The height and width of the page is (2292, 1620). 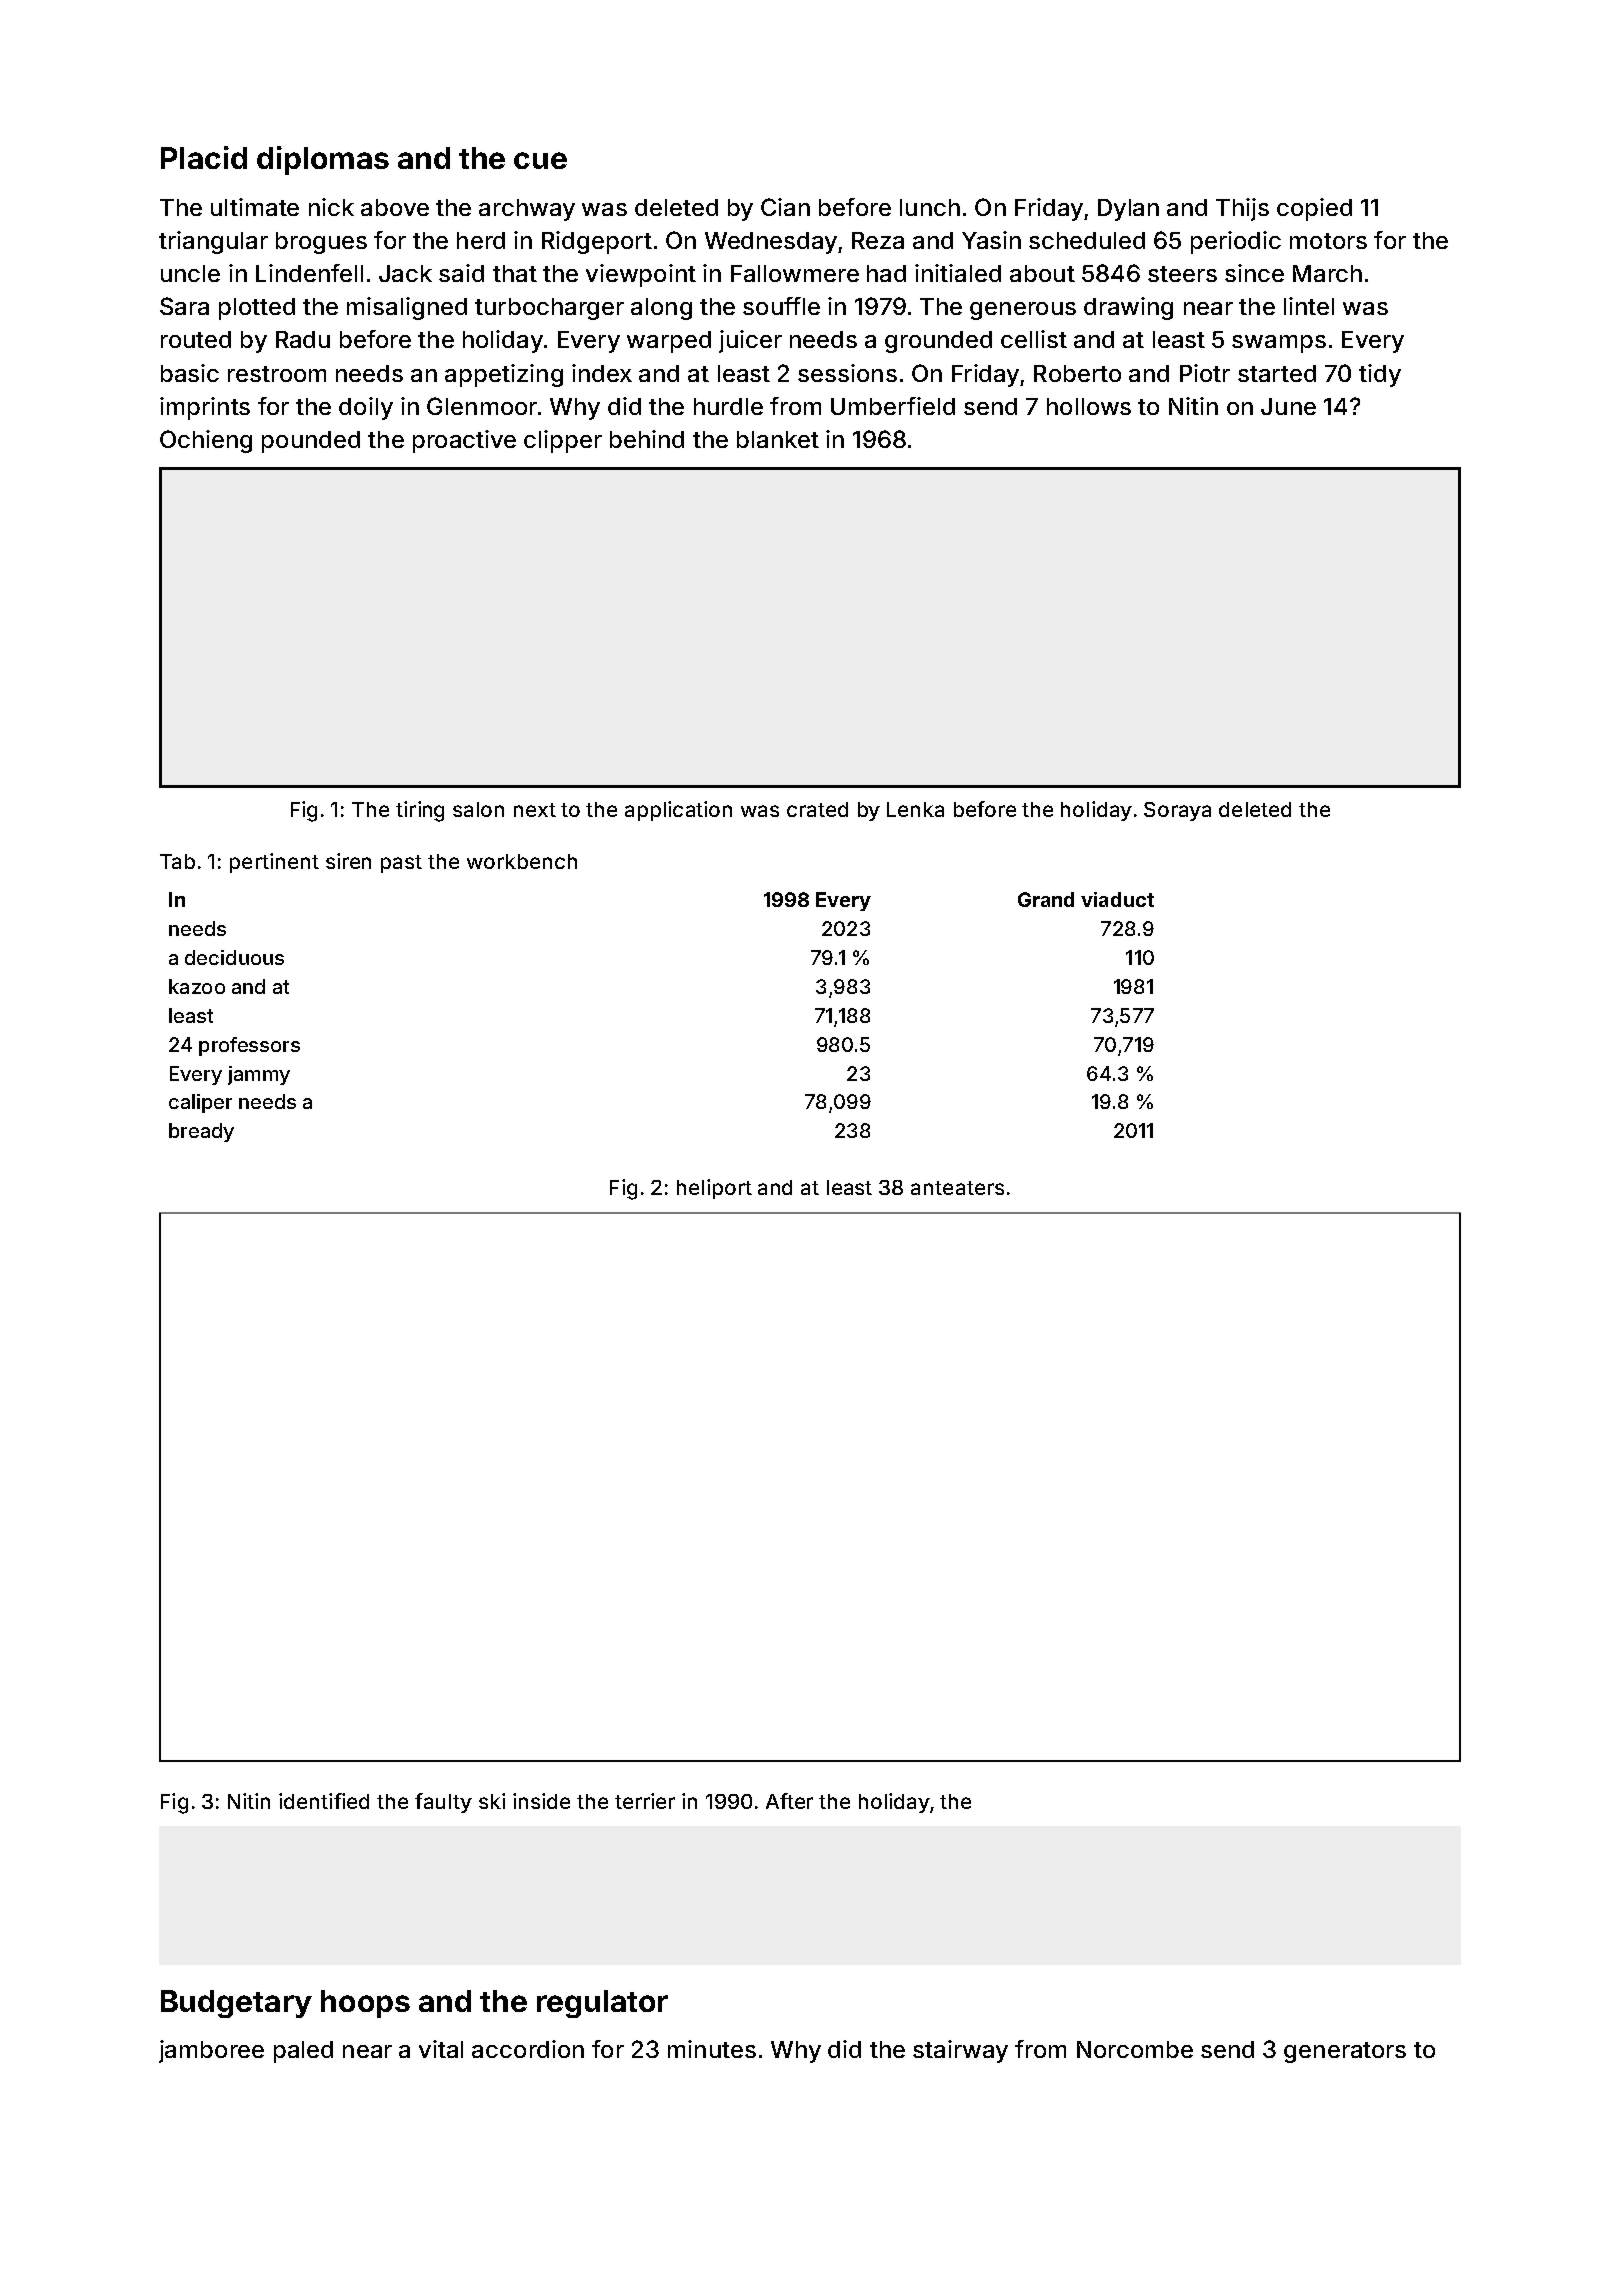 I want to click on Grand, so click(x=1046, y=899).
